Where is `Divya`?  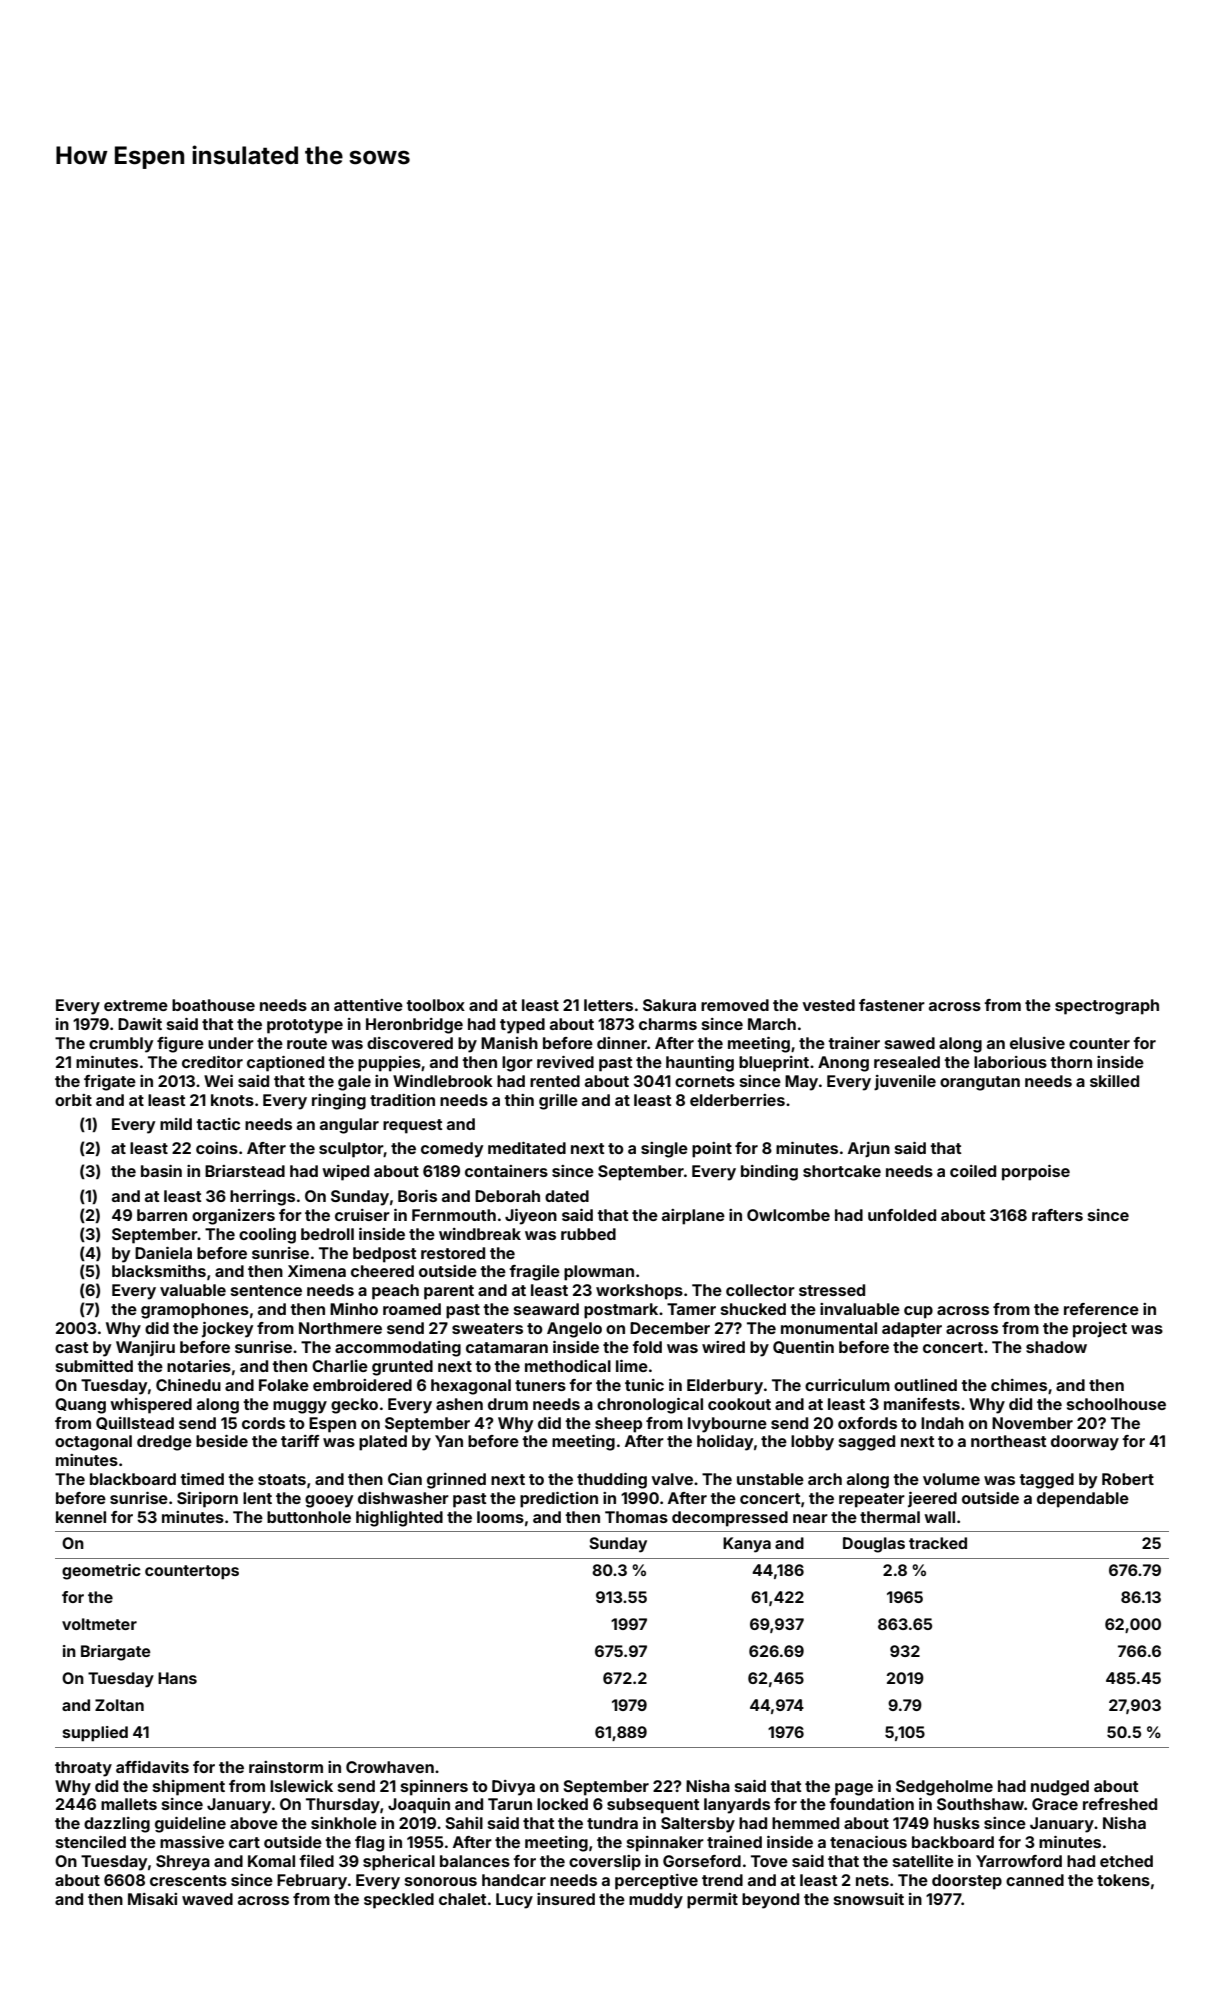 Divya is located at coordinates (513, 1788).
